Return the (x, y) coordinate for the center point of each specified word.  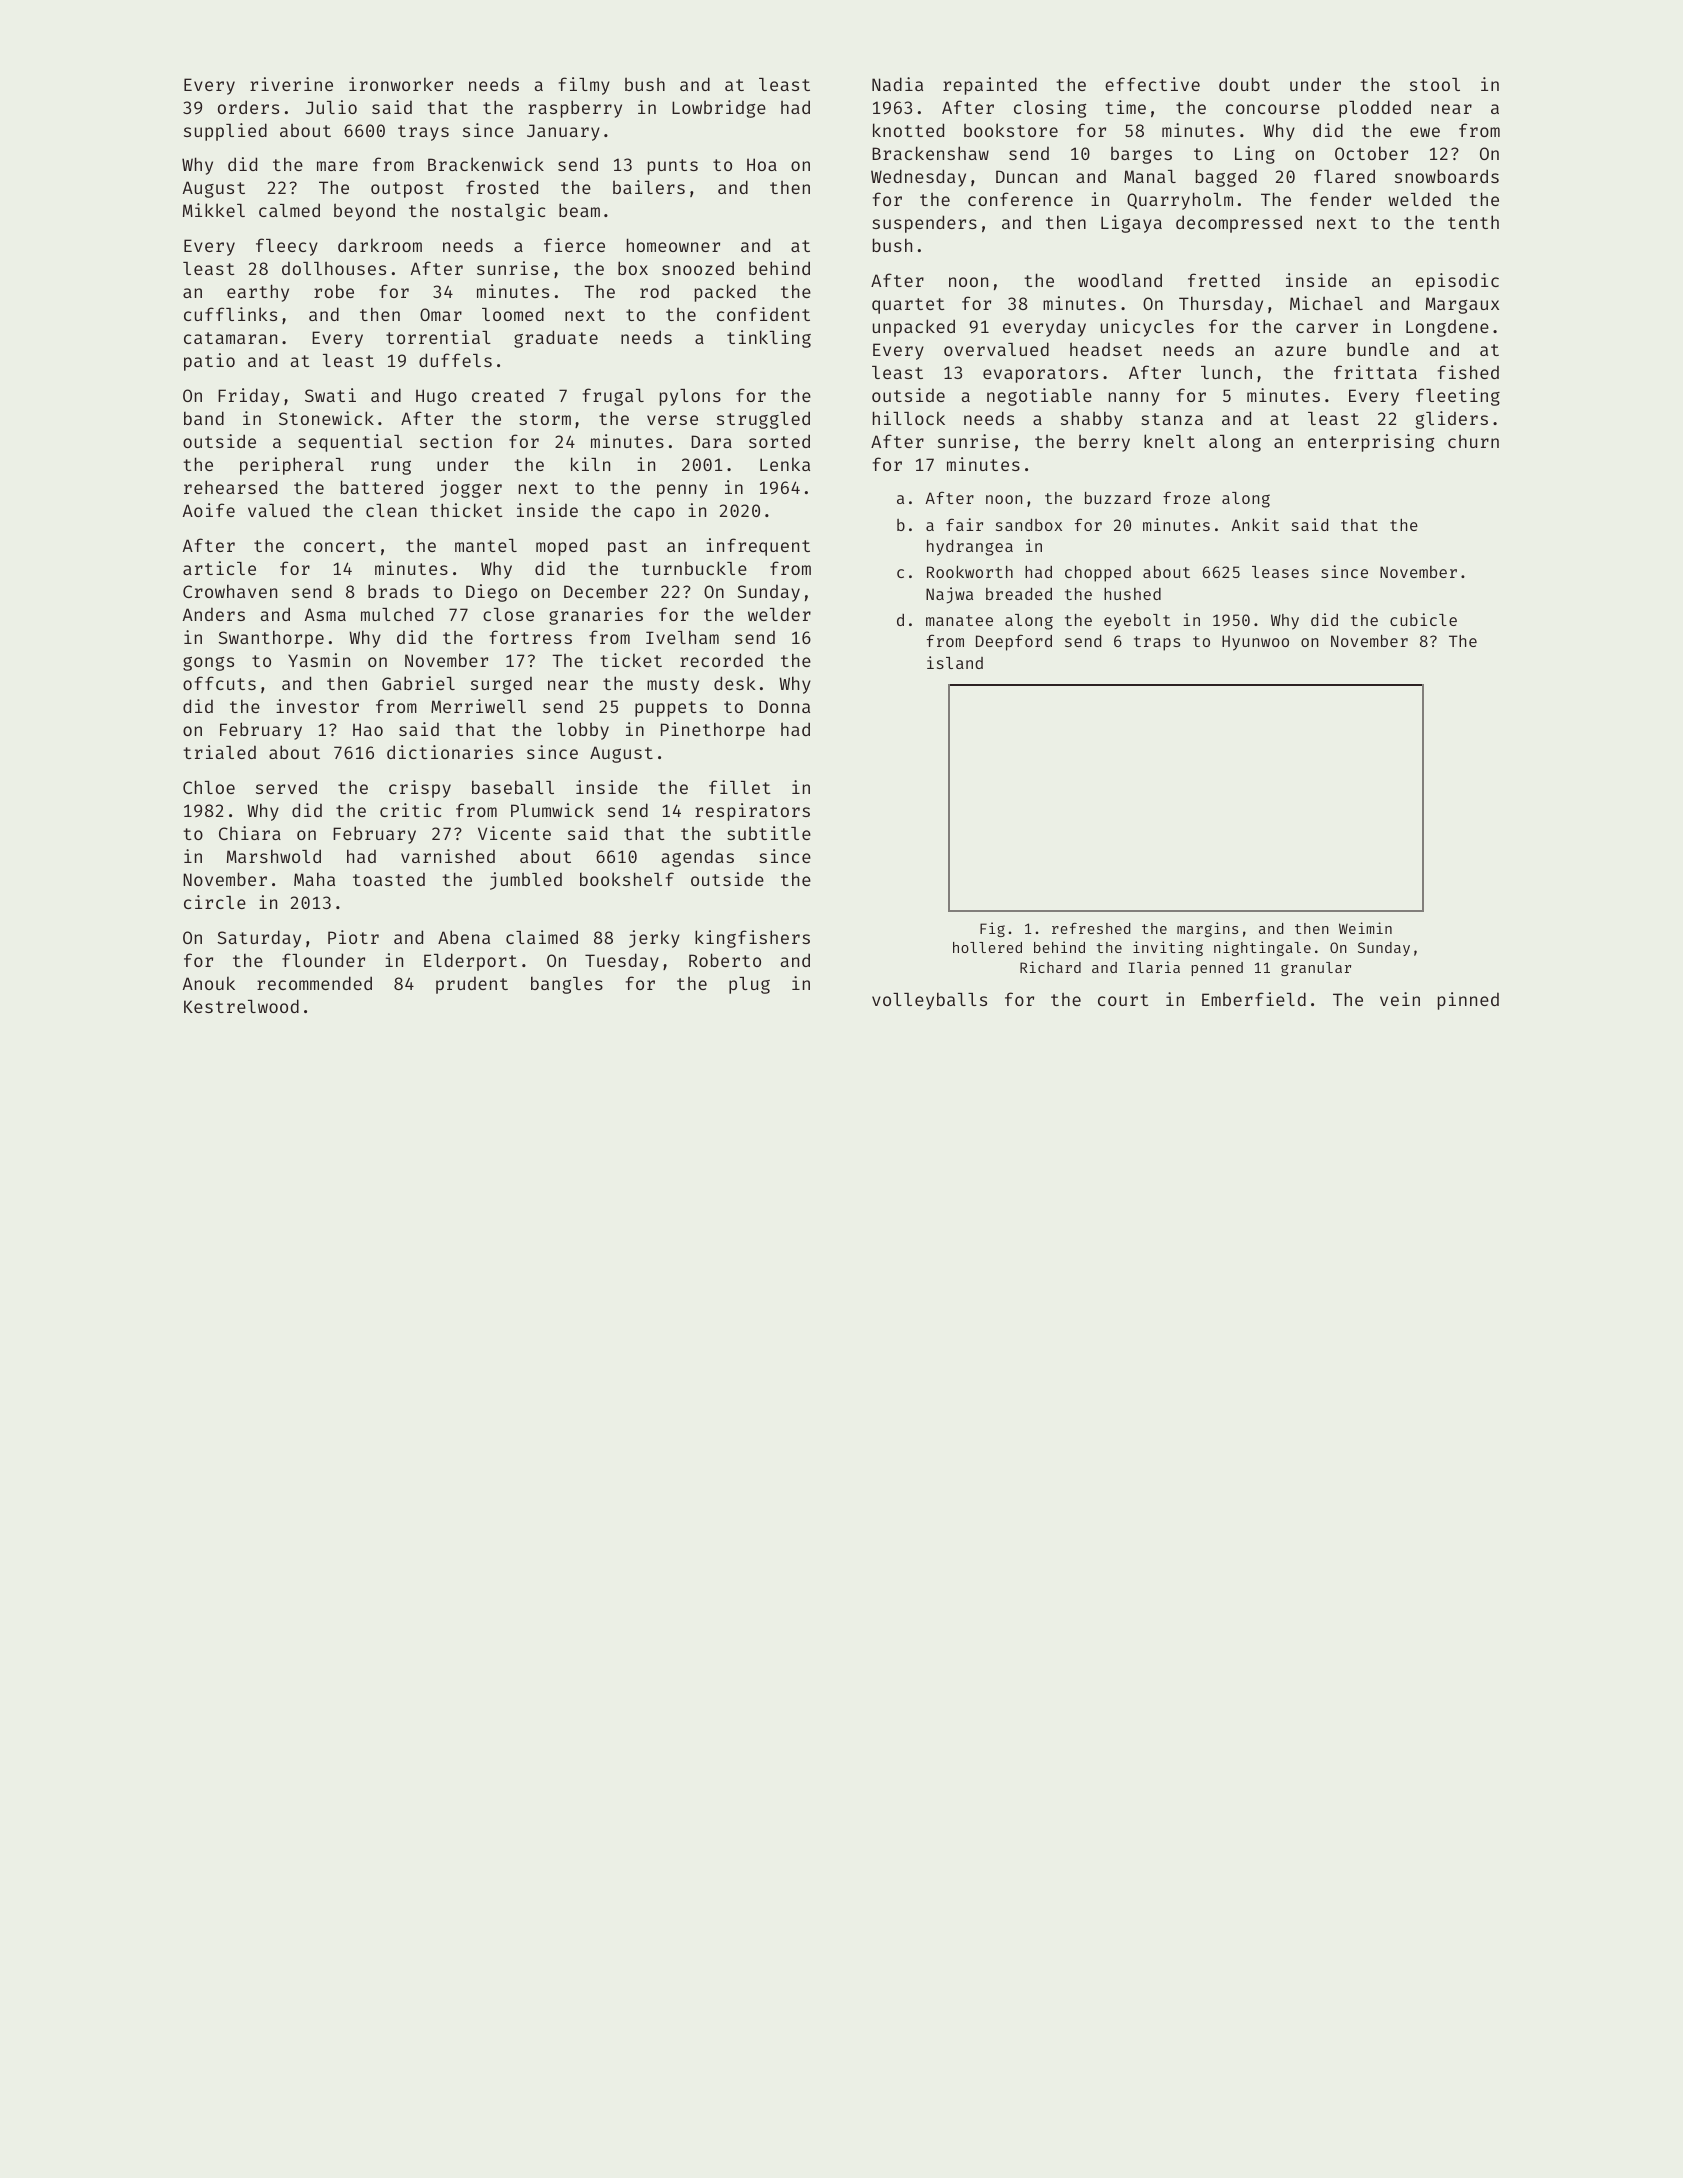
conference (1020, 199)
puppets (671, 709)
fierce (574, 245)
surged (501, 685)
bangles (567, 985)
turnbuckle (694, 568)
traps (1157, 643)
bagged (1226, 178)
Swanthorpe (271, 639)
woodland (1120, 280)
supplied (225, 132)
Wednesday (918, 178)
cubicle (1423, 619)
